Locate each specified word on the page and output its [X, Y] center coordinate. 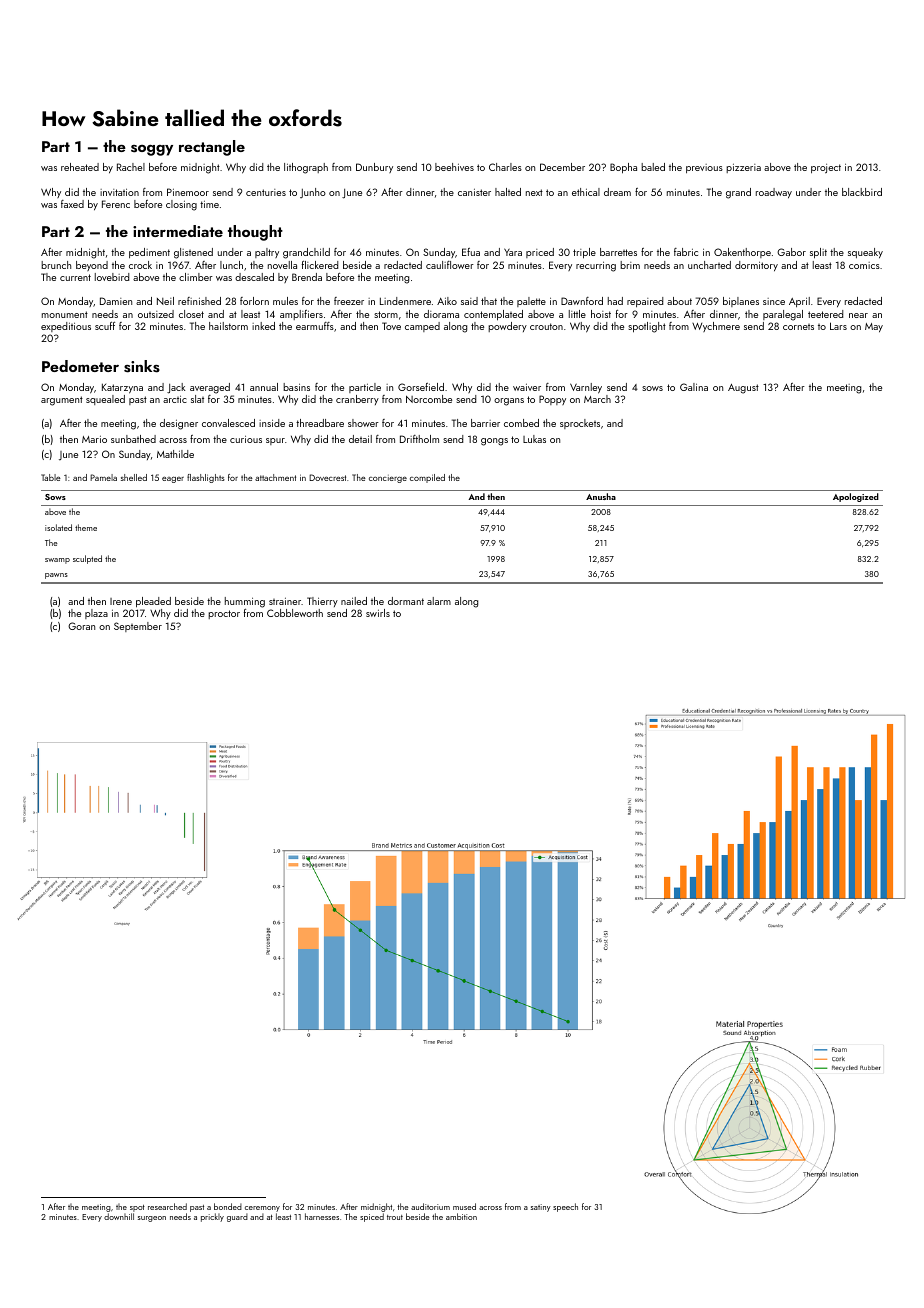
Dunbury [374, 168]
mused [464, 1206]
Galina [694, 387]
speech [565, 1207]
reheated [80, 167]
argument [62, 401]
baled [653, 167]
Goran [81, 626]
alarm [439, 601]
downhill [119, 1216]
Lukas [534, 439]
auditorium [430, 1206]
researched [167, 1206]
